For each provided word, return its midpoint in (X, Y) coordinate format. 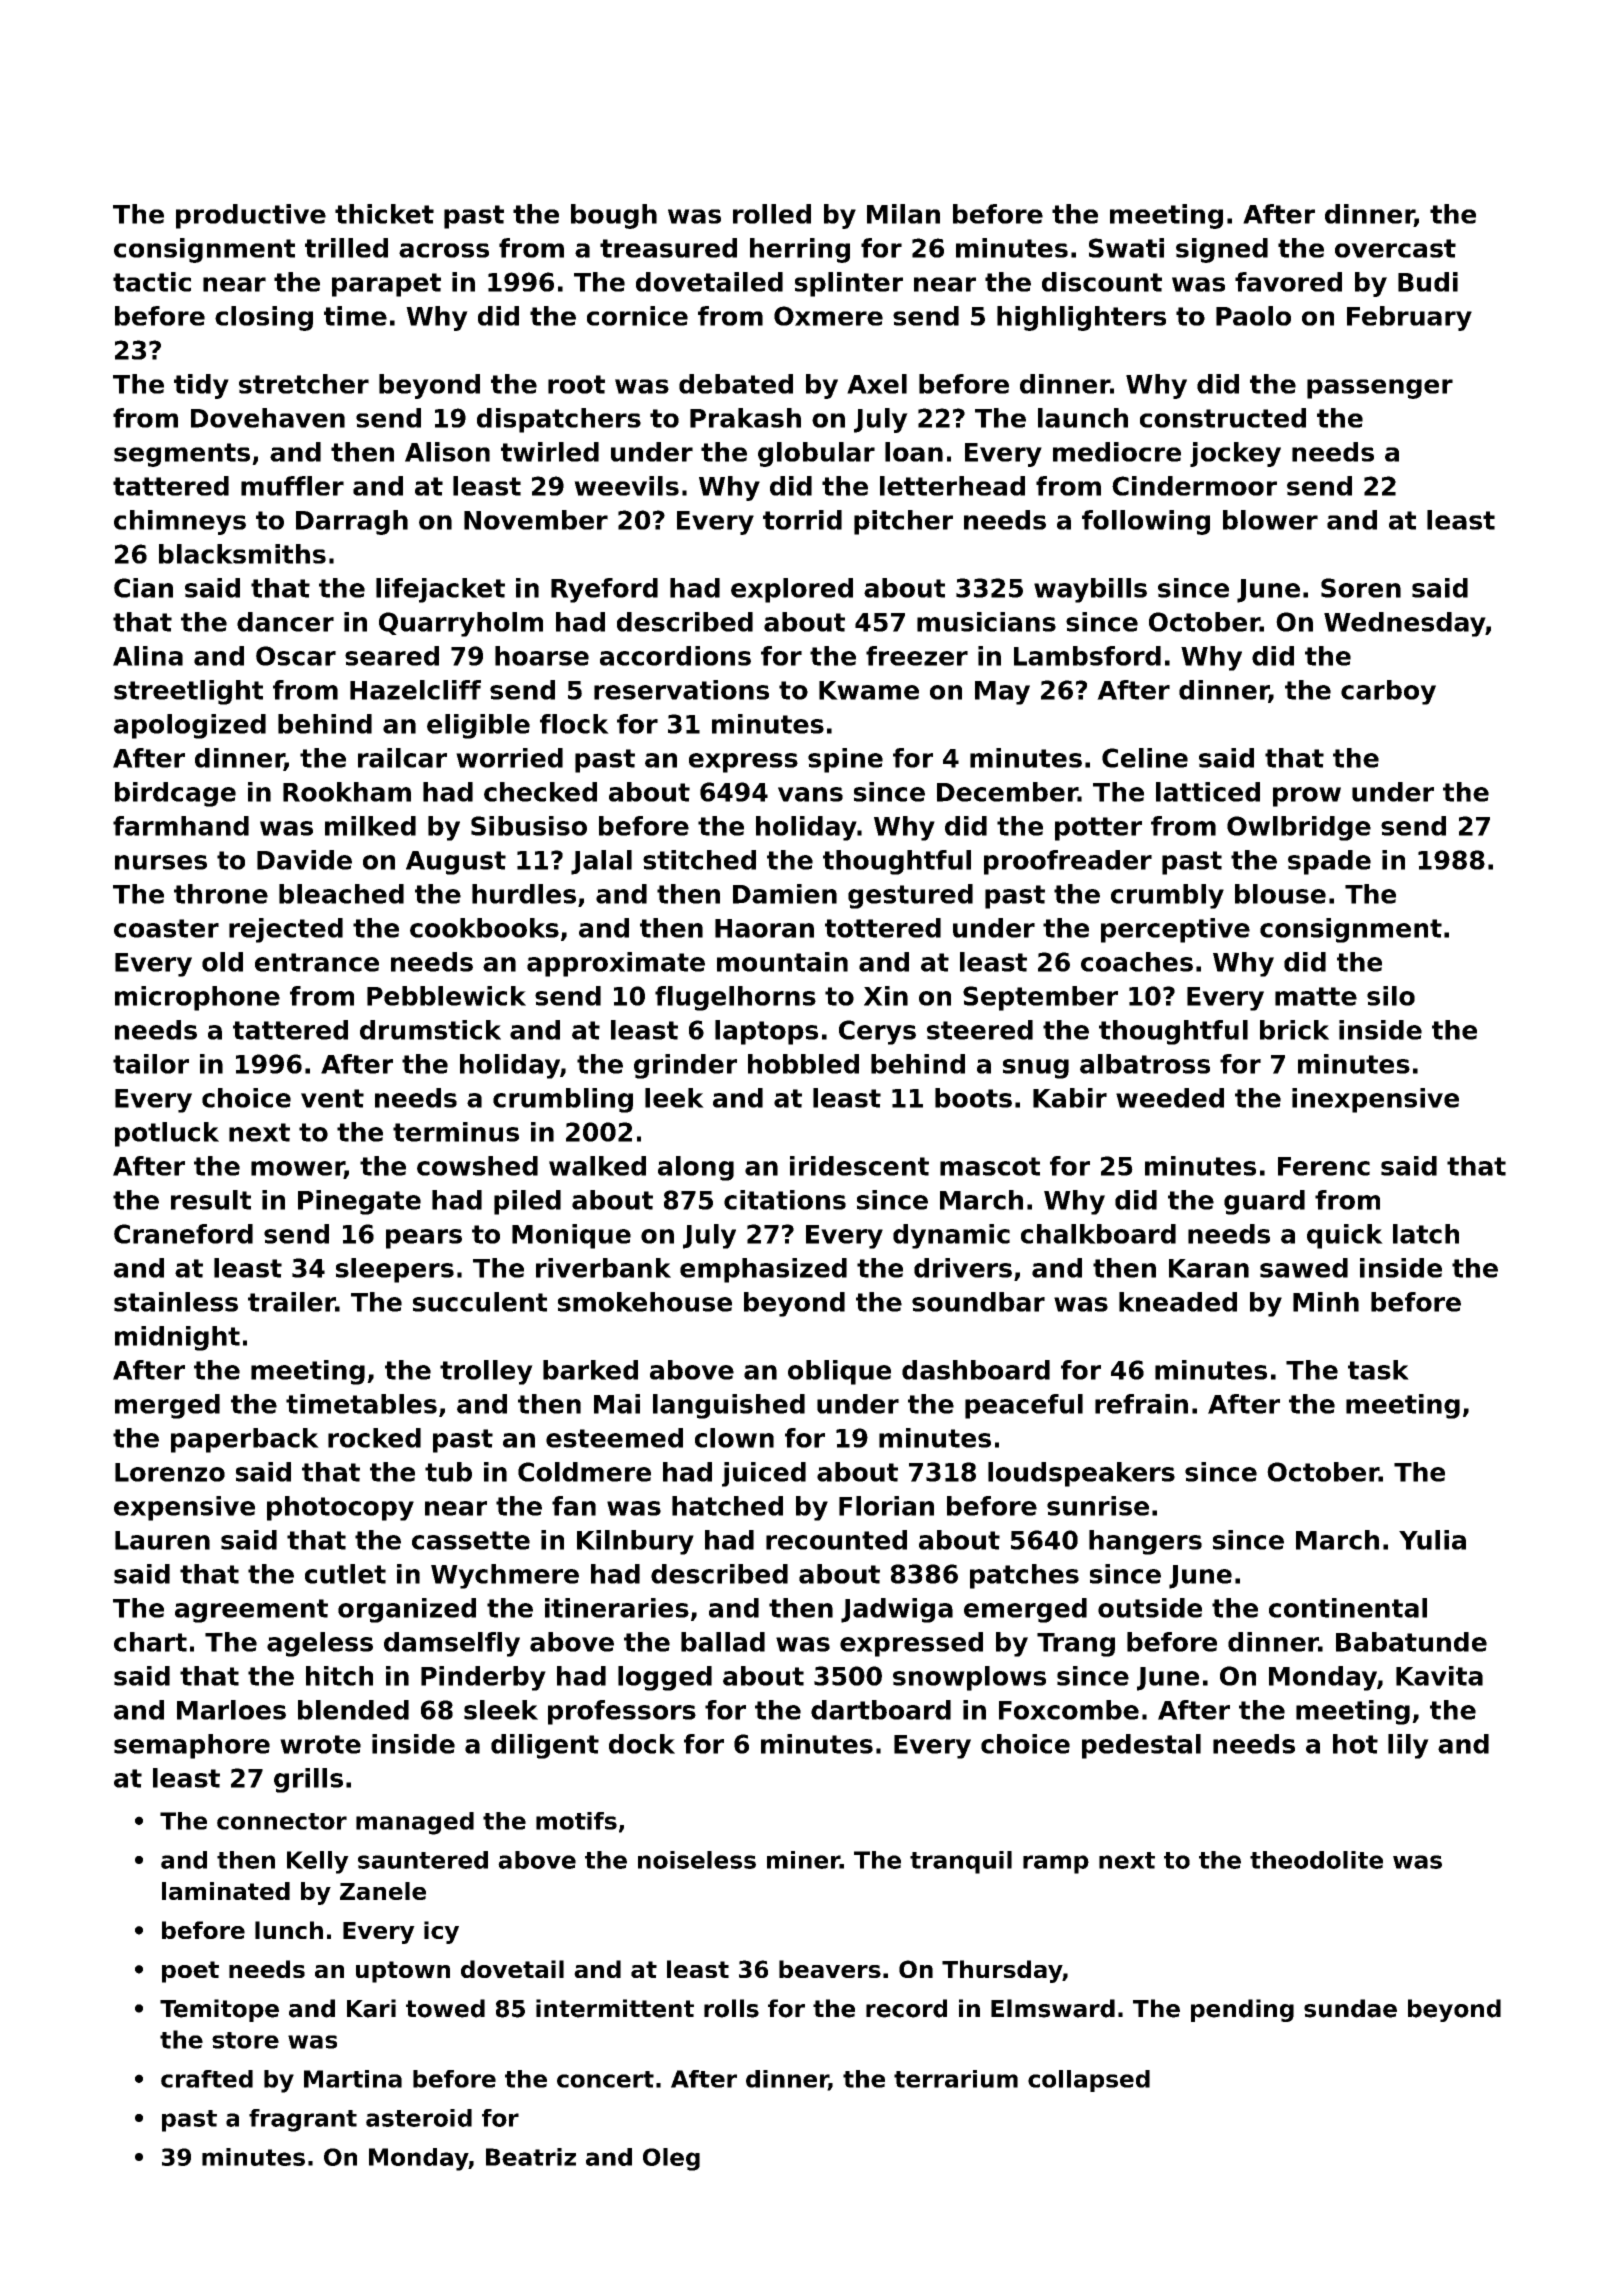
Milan (903, 214)
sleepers (395, 1270)
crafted (207, 2079)
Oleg (671, 2159)
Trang (1076, 1645)
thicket (384, 214)
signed (1222, 250)
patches (1024, 1576)
